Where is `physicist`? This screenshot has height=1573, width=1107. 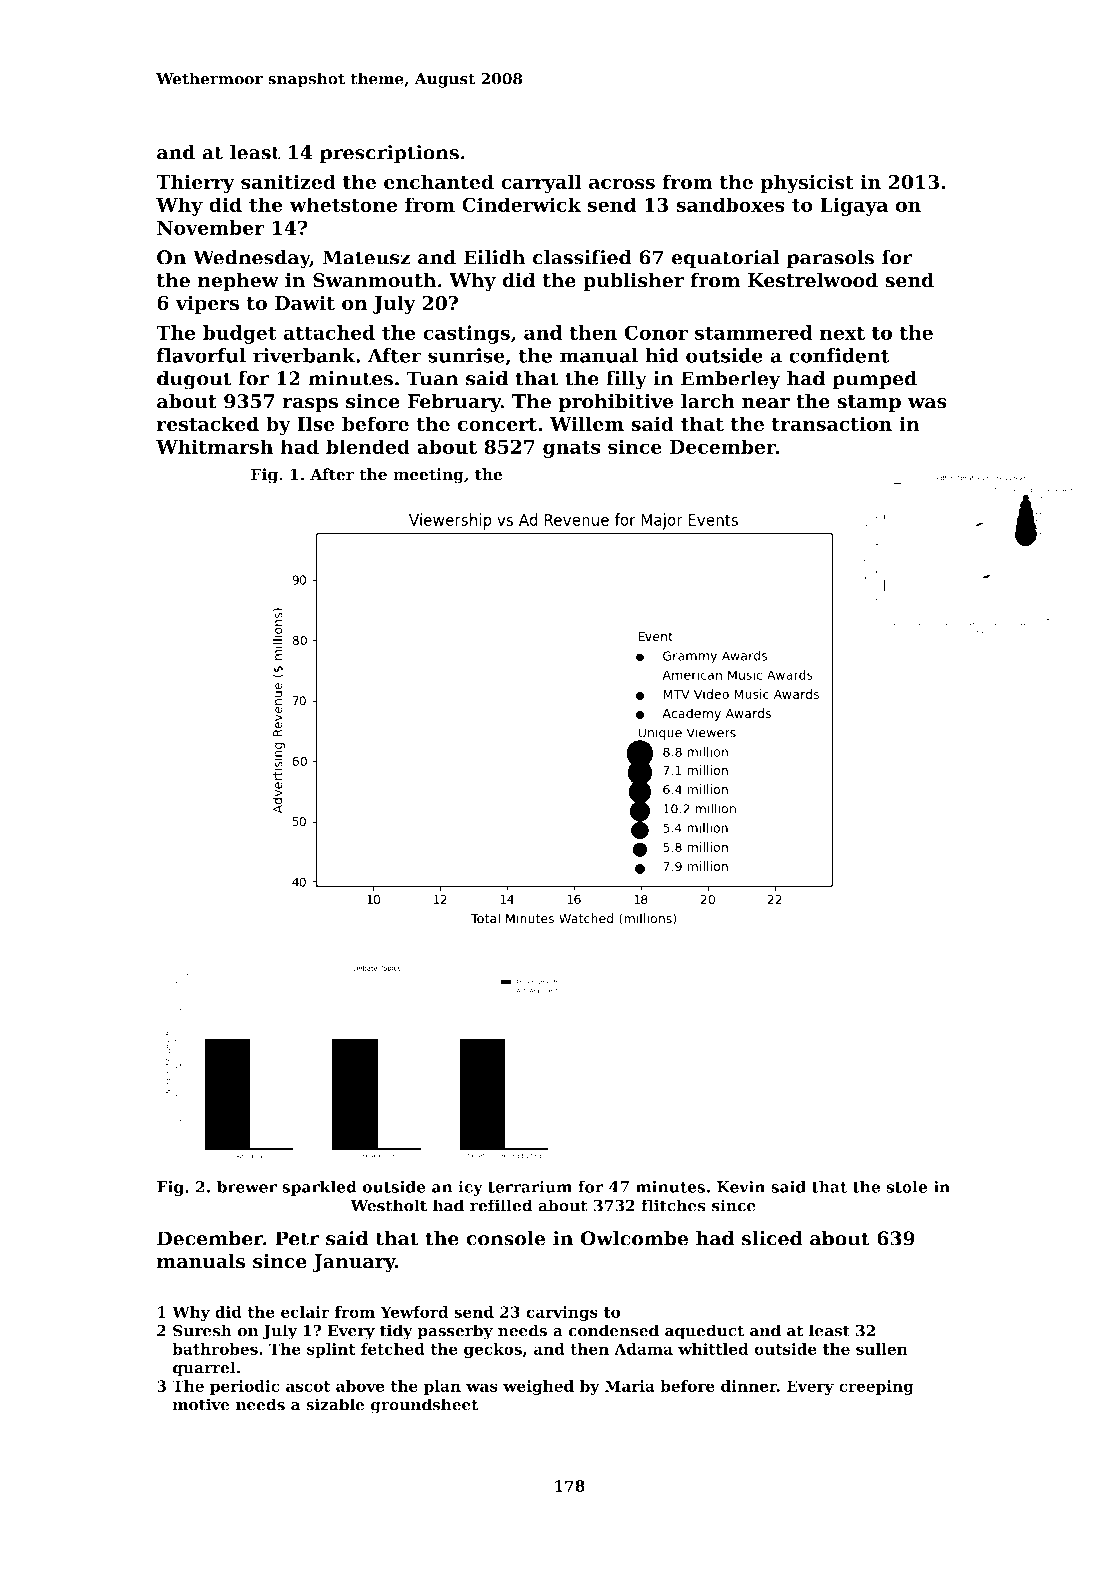
physicist is located at coordinates (807, 183).
